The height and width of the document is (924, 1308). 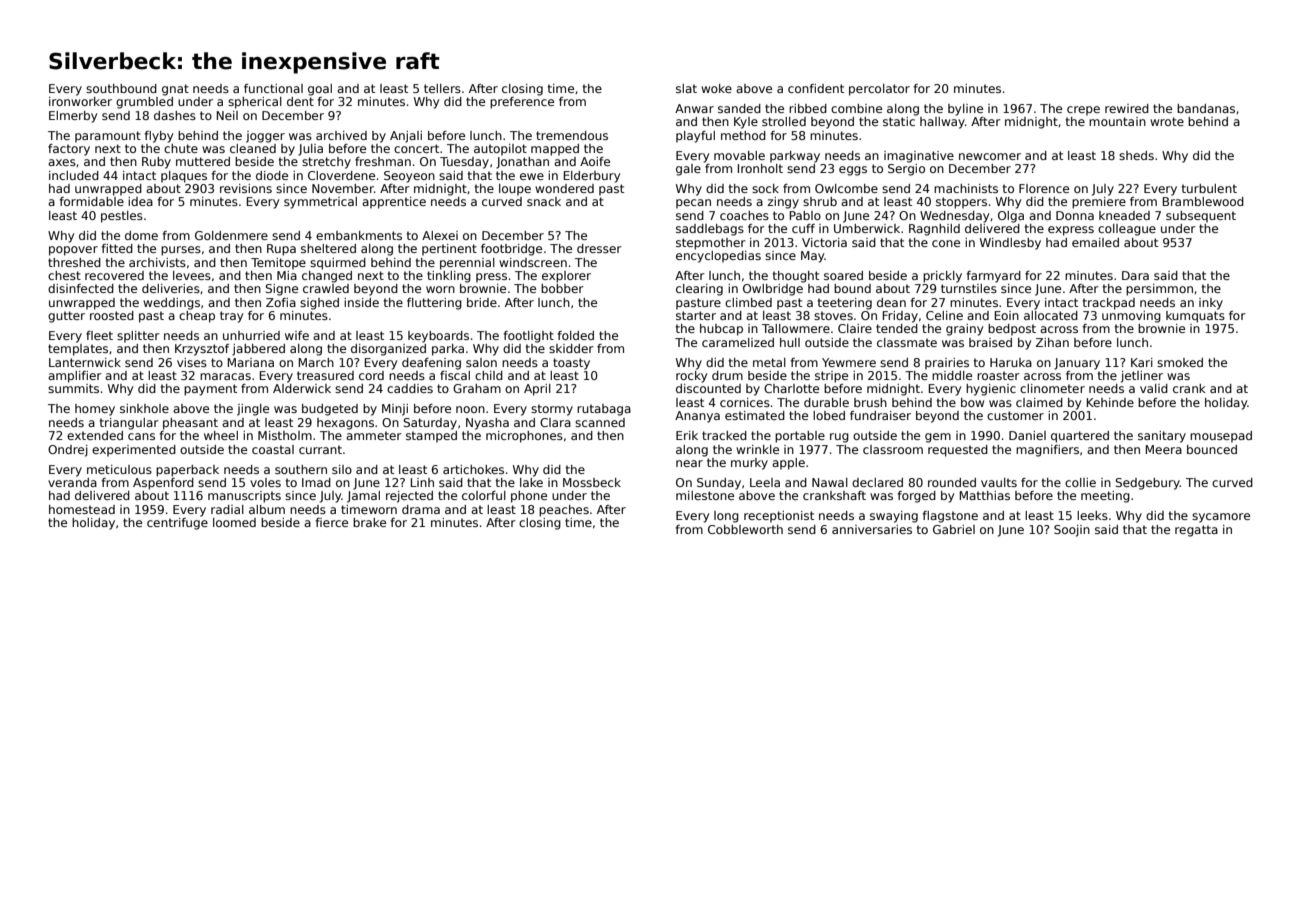 What do you see at coordinates (273, 449) in the document?
I see `coastal` at bounding box center [273, 449].
